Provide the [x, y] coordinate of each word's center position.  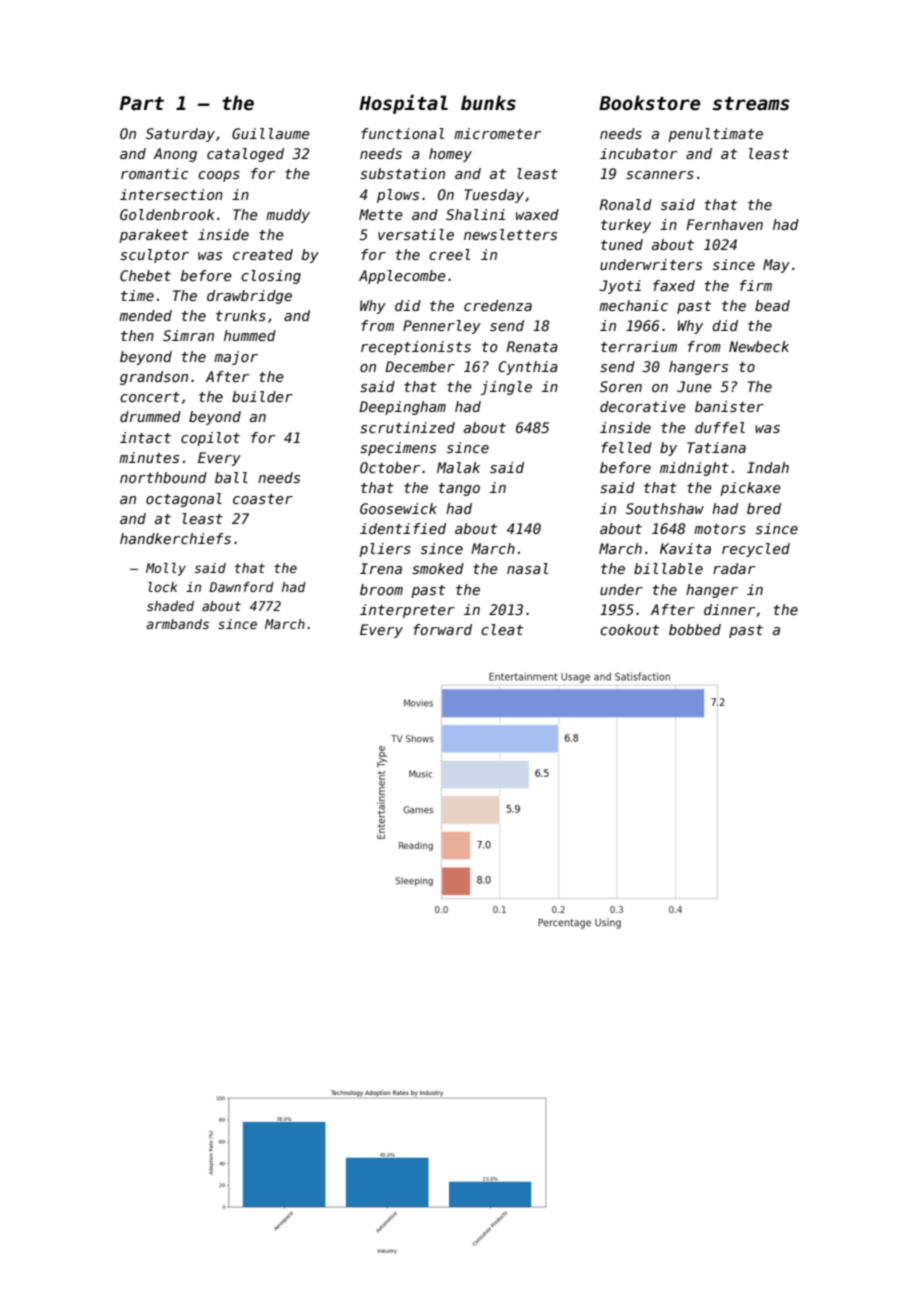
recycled [756, 550]
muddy [288, 216]
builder [262, 396]
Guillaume [271, 133]
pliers [385, 550]
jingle [506, 388]
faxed [674, 285]
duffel [720, 427]
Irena [381, 568]
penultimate [715, 135]
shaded [170, 606]
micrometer [497, 133]
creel [449, 254]
